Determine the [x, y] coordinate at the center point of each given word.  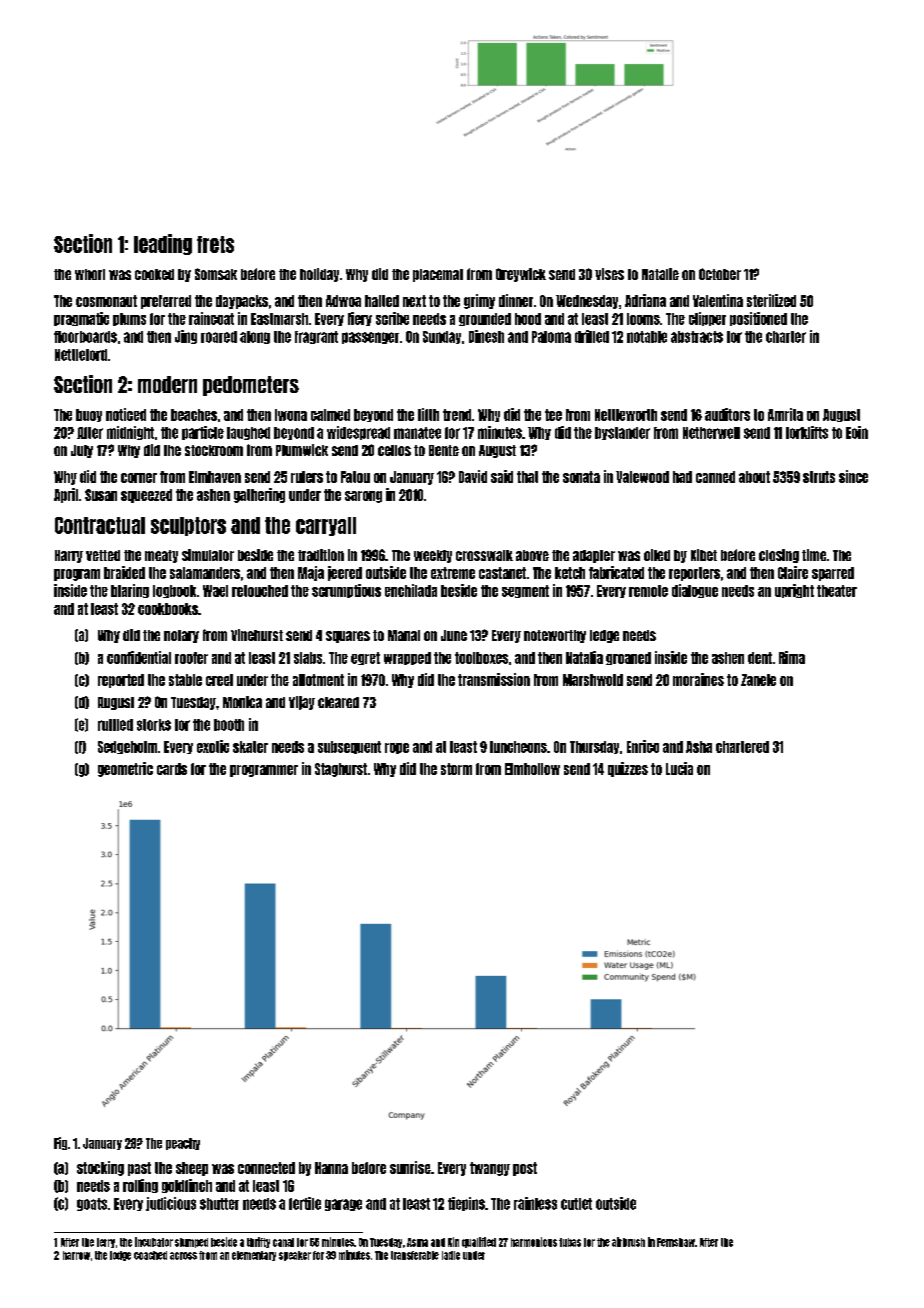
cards [172, 769]
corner [139, 478]
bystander [622, 433]
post [525, 1169]
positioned [758, 319]
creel [219, 680]
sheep [192, 1169]
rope [397, 748]
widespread [358, 433]
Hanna [331, 1168]
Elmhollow [532, 769]
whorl [90, 274]
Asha [699, 747]
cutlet [576, 1204]
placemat [438, 275]
